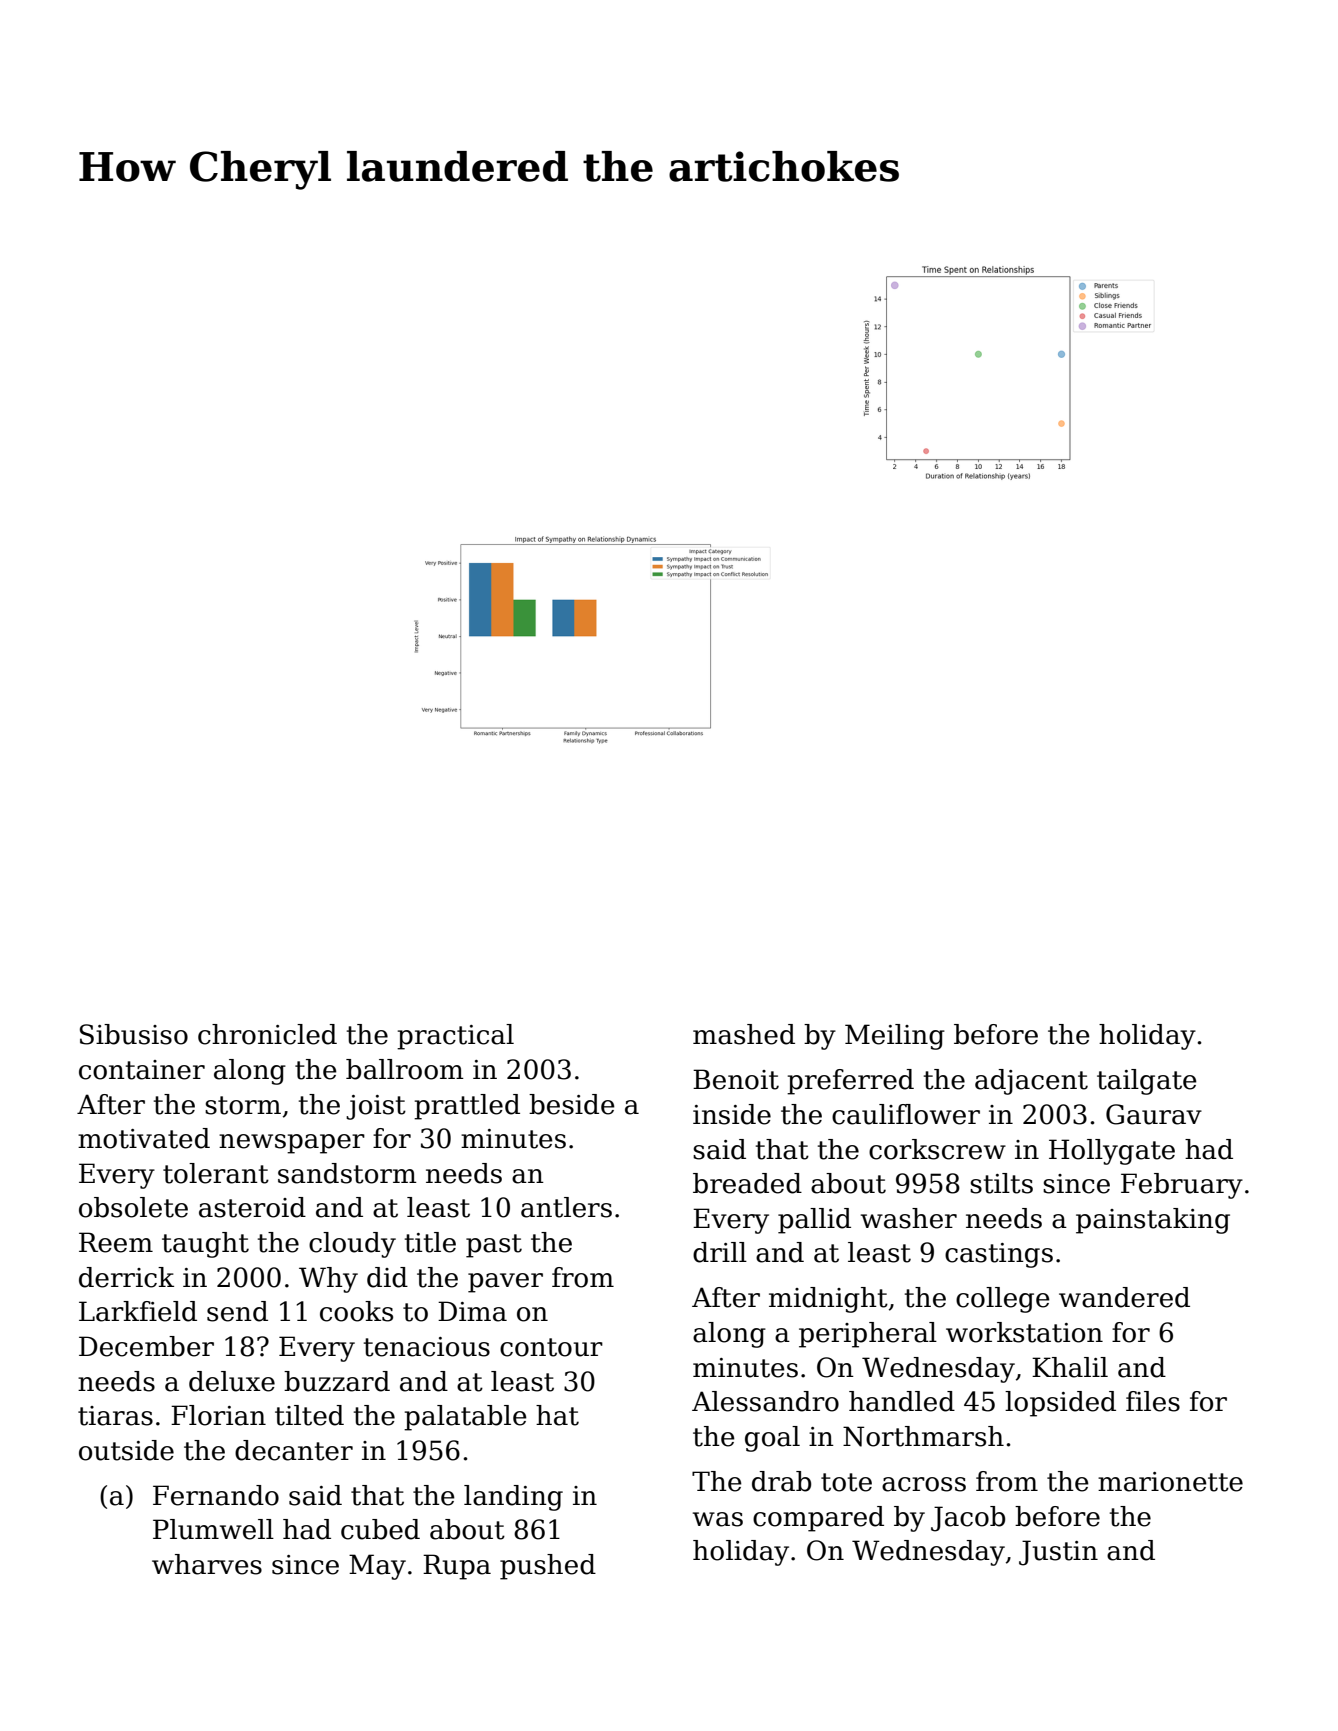 The width and height of the screenshot is (1338, 1731). What do you see at coordinates (505, 1283) in the screenshot?
I see `paver` at bounding box center [505, 1283].
